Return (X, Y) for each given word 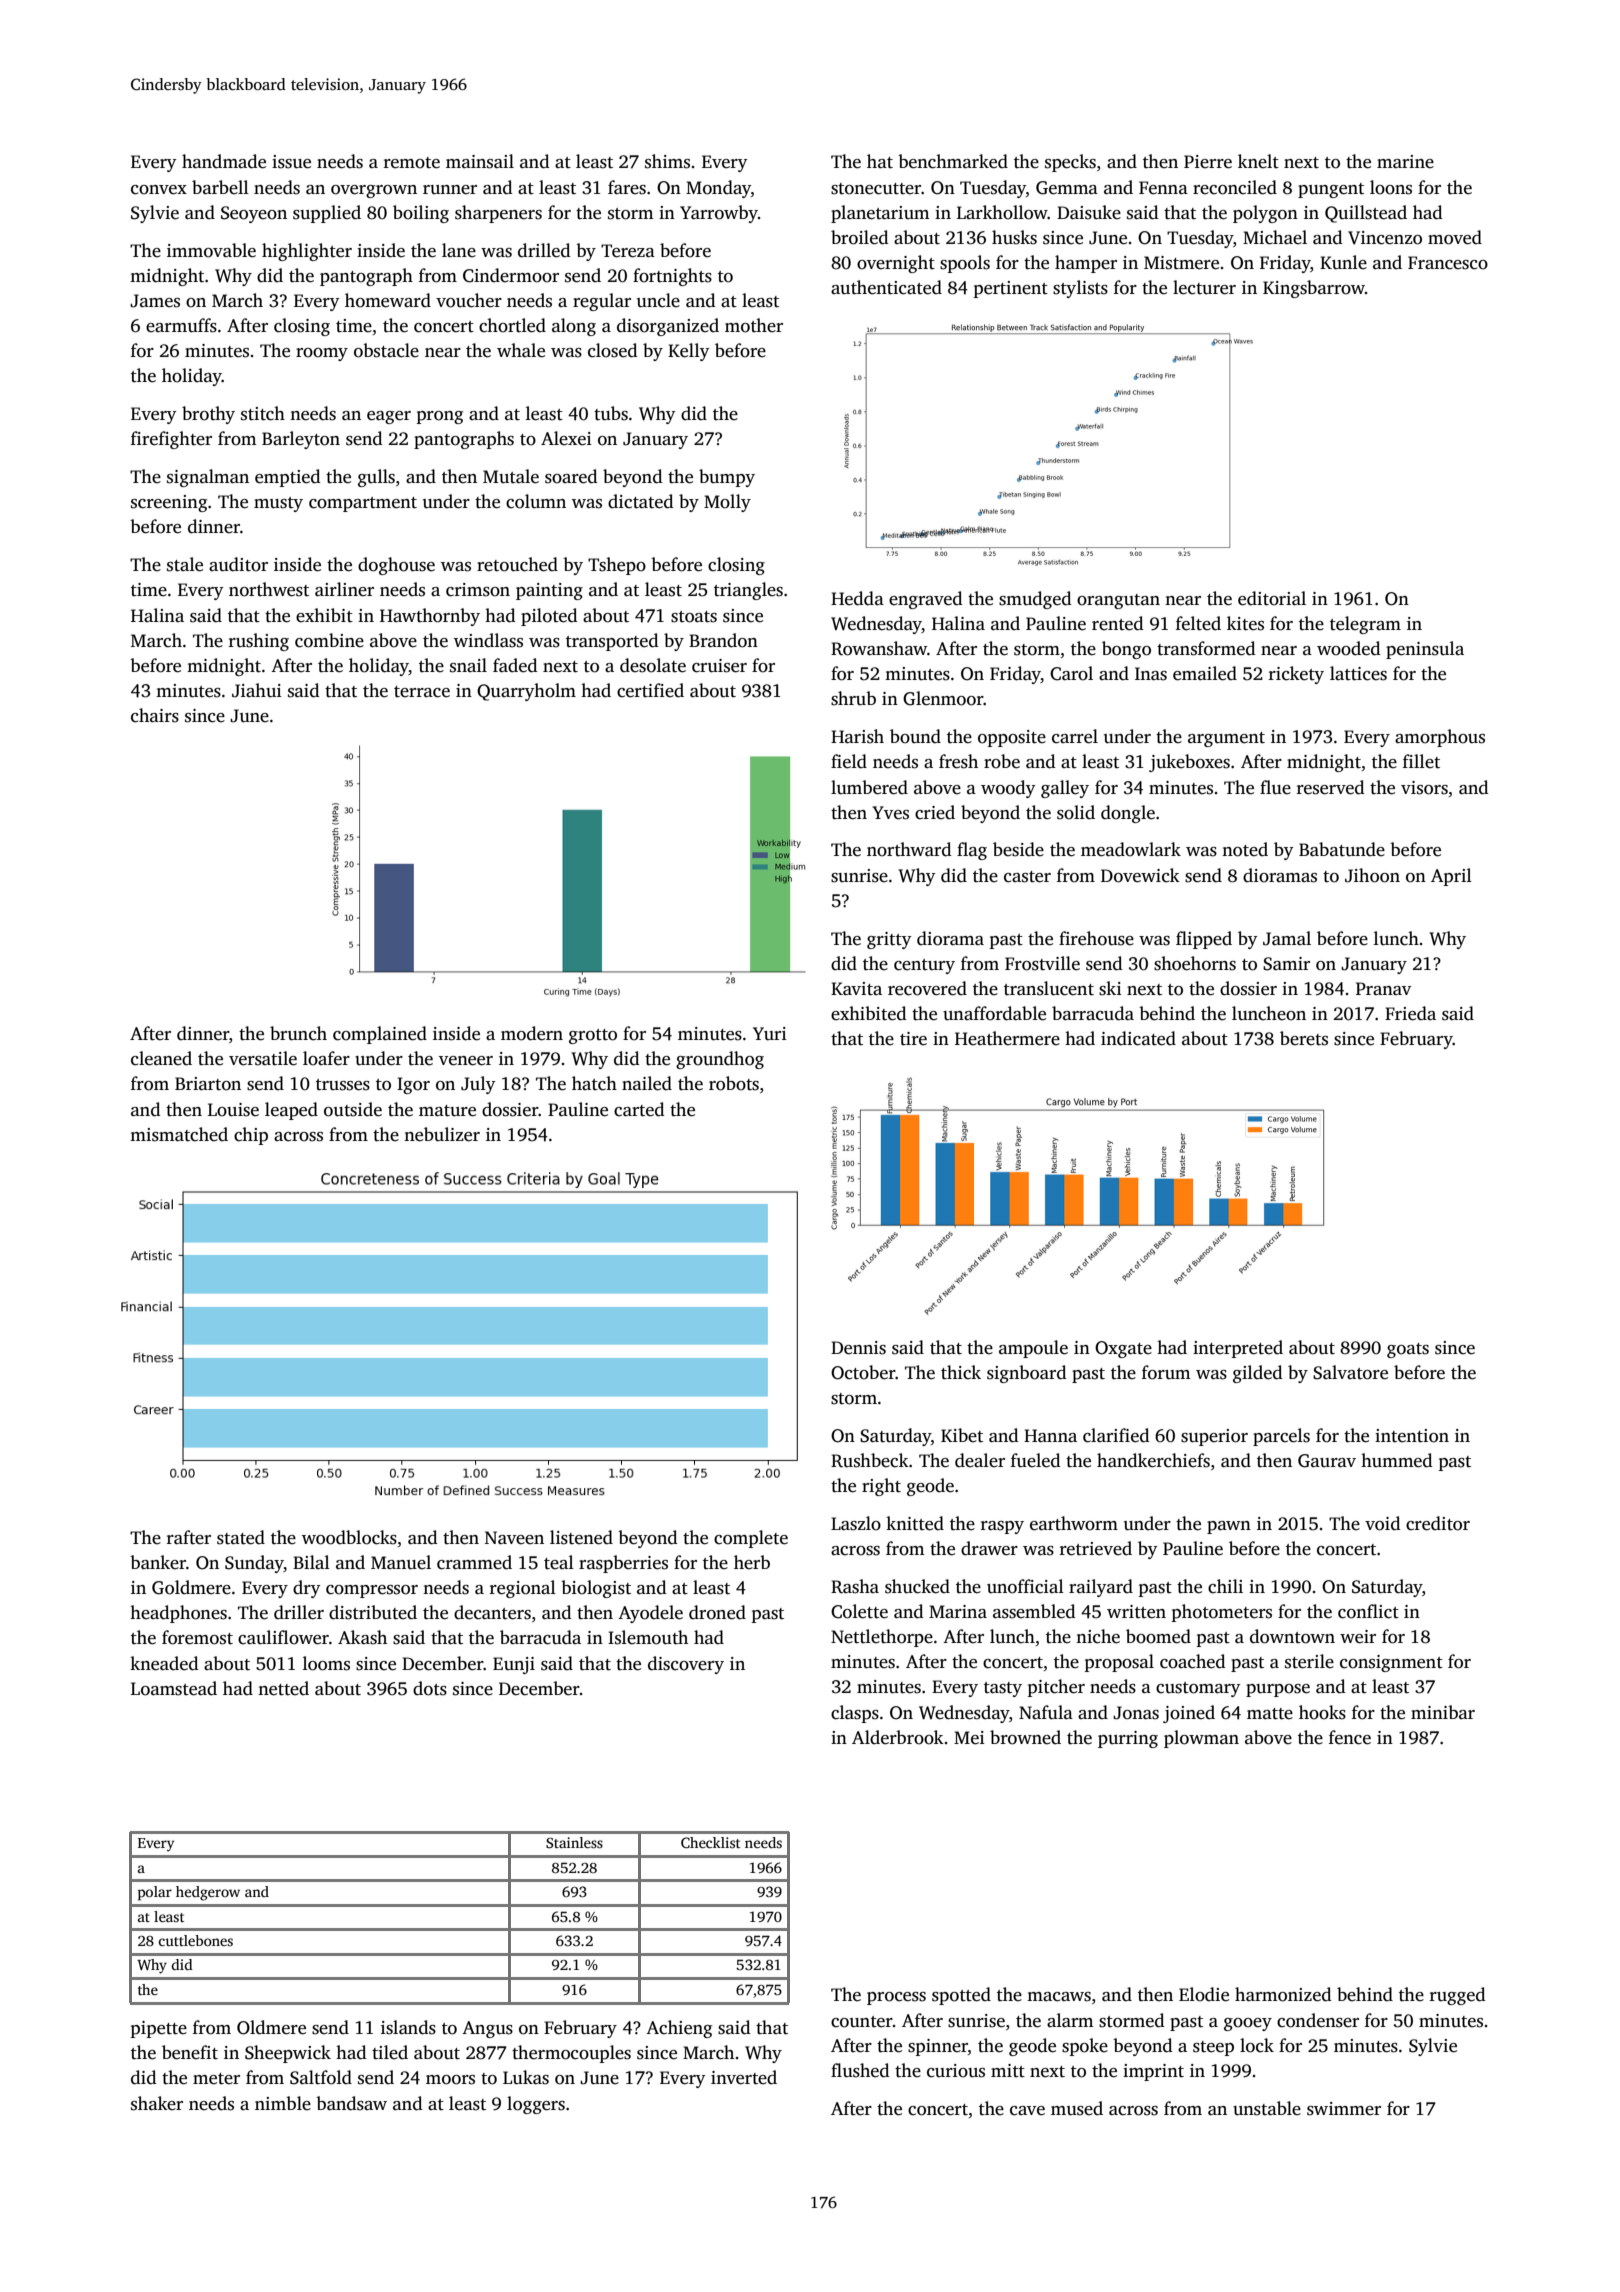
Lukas (526, 2077)
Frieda (1410, 1013)
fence (1350, 1737)
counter (862, 2022)
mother (754, 325)
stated (241, 1537)
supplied (327, 214)
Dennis (858, 1348)
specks (1070, 163)
